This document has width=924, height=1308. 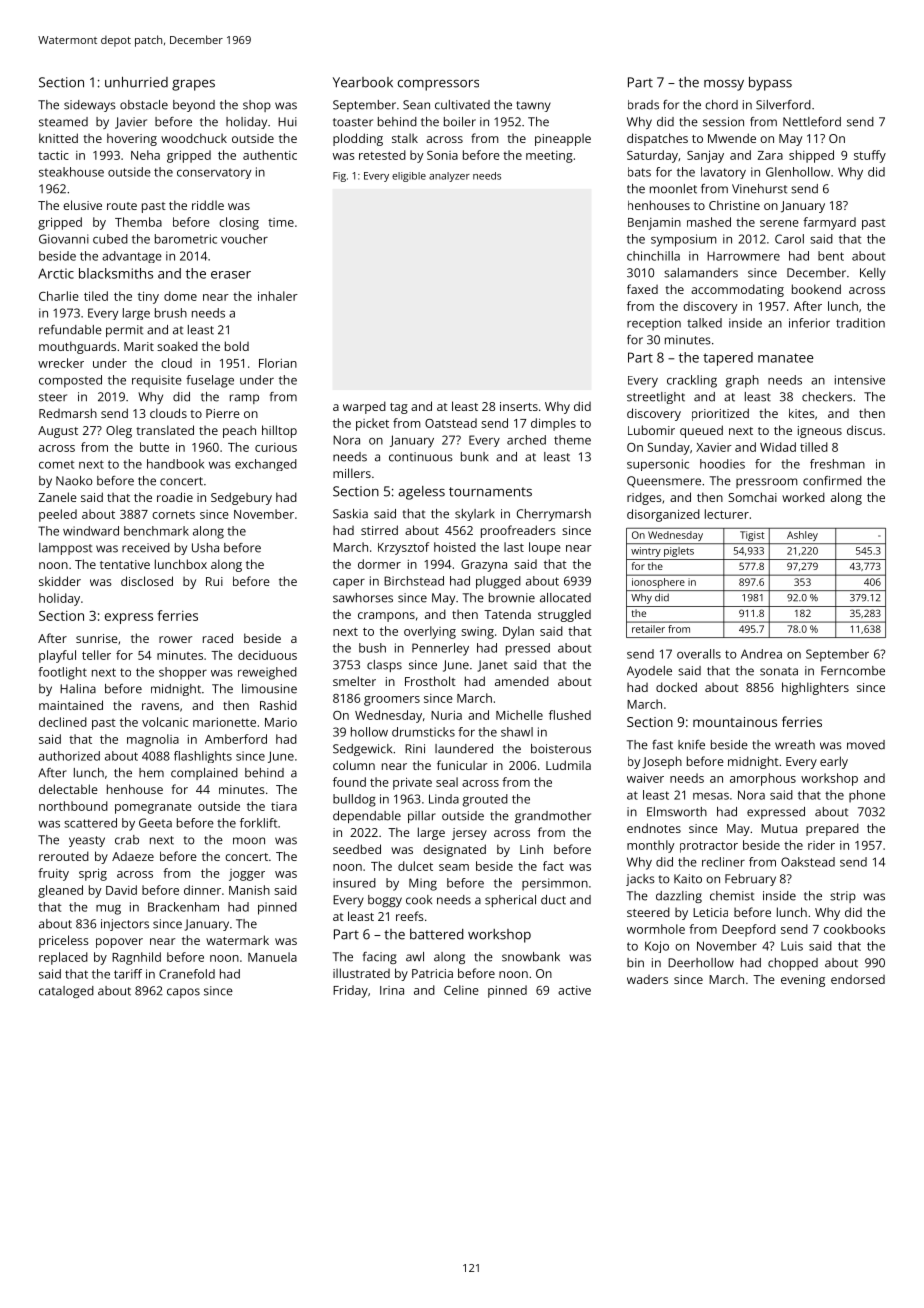 What do you see at coordinates (461, 990) in the document?
I see `Celine` at bounding box center [461, 990].
